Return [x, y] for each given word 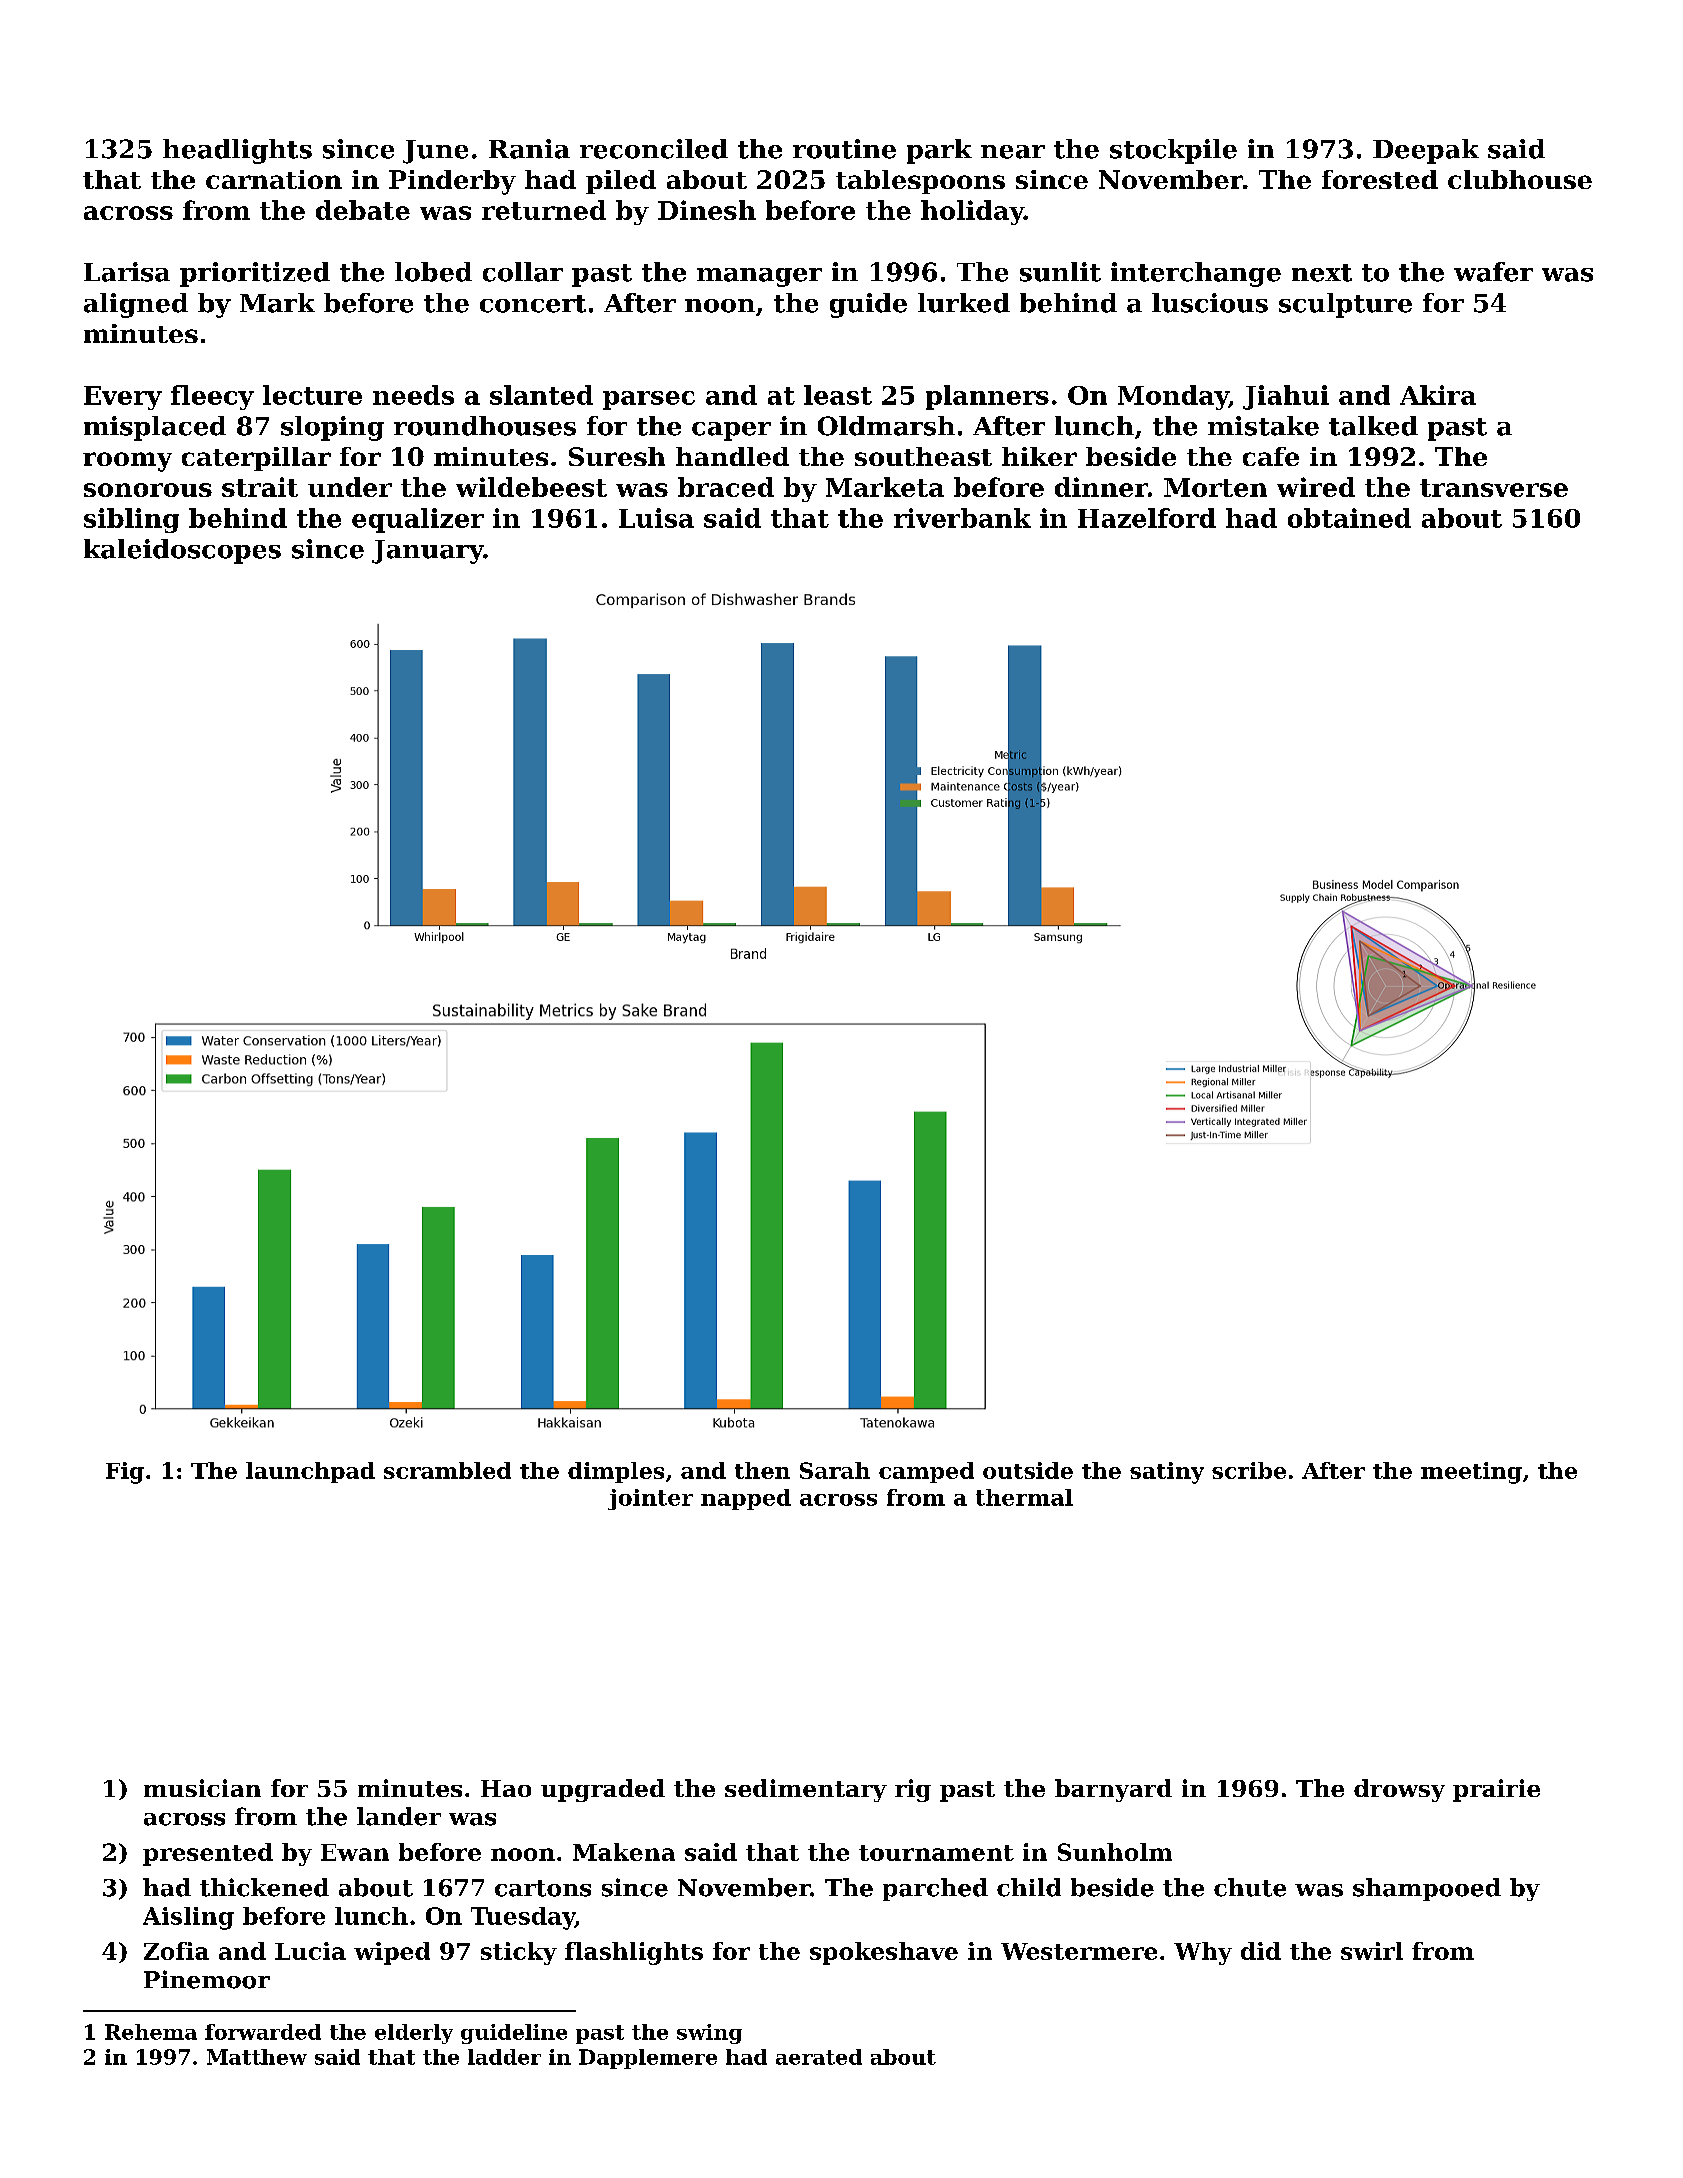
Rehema [151, 2032]
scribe [1249, 1470]
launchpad [310, 1472]
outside [1028, 1470]
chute [1250, 1887]
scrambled [447, 1470]
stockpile [1173, 151]
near [1013, 152]
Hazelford [1147, 518]
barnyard [1113, 1790]
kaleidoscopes [182, 551]
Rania [529, 149]
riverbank [962, 518]
